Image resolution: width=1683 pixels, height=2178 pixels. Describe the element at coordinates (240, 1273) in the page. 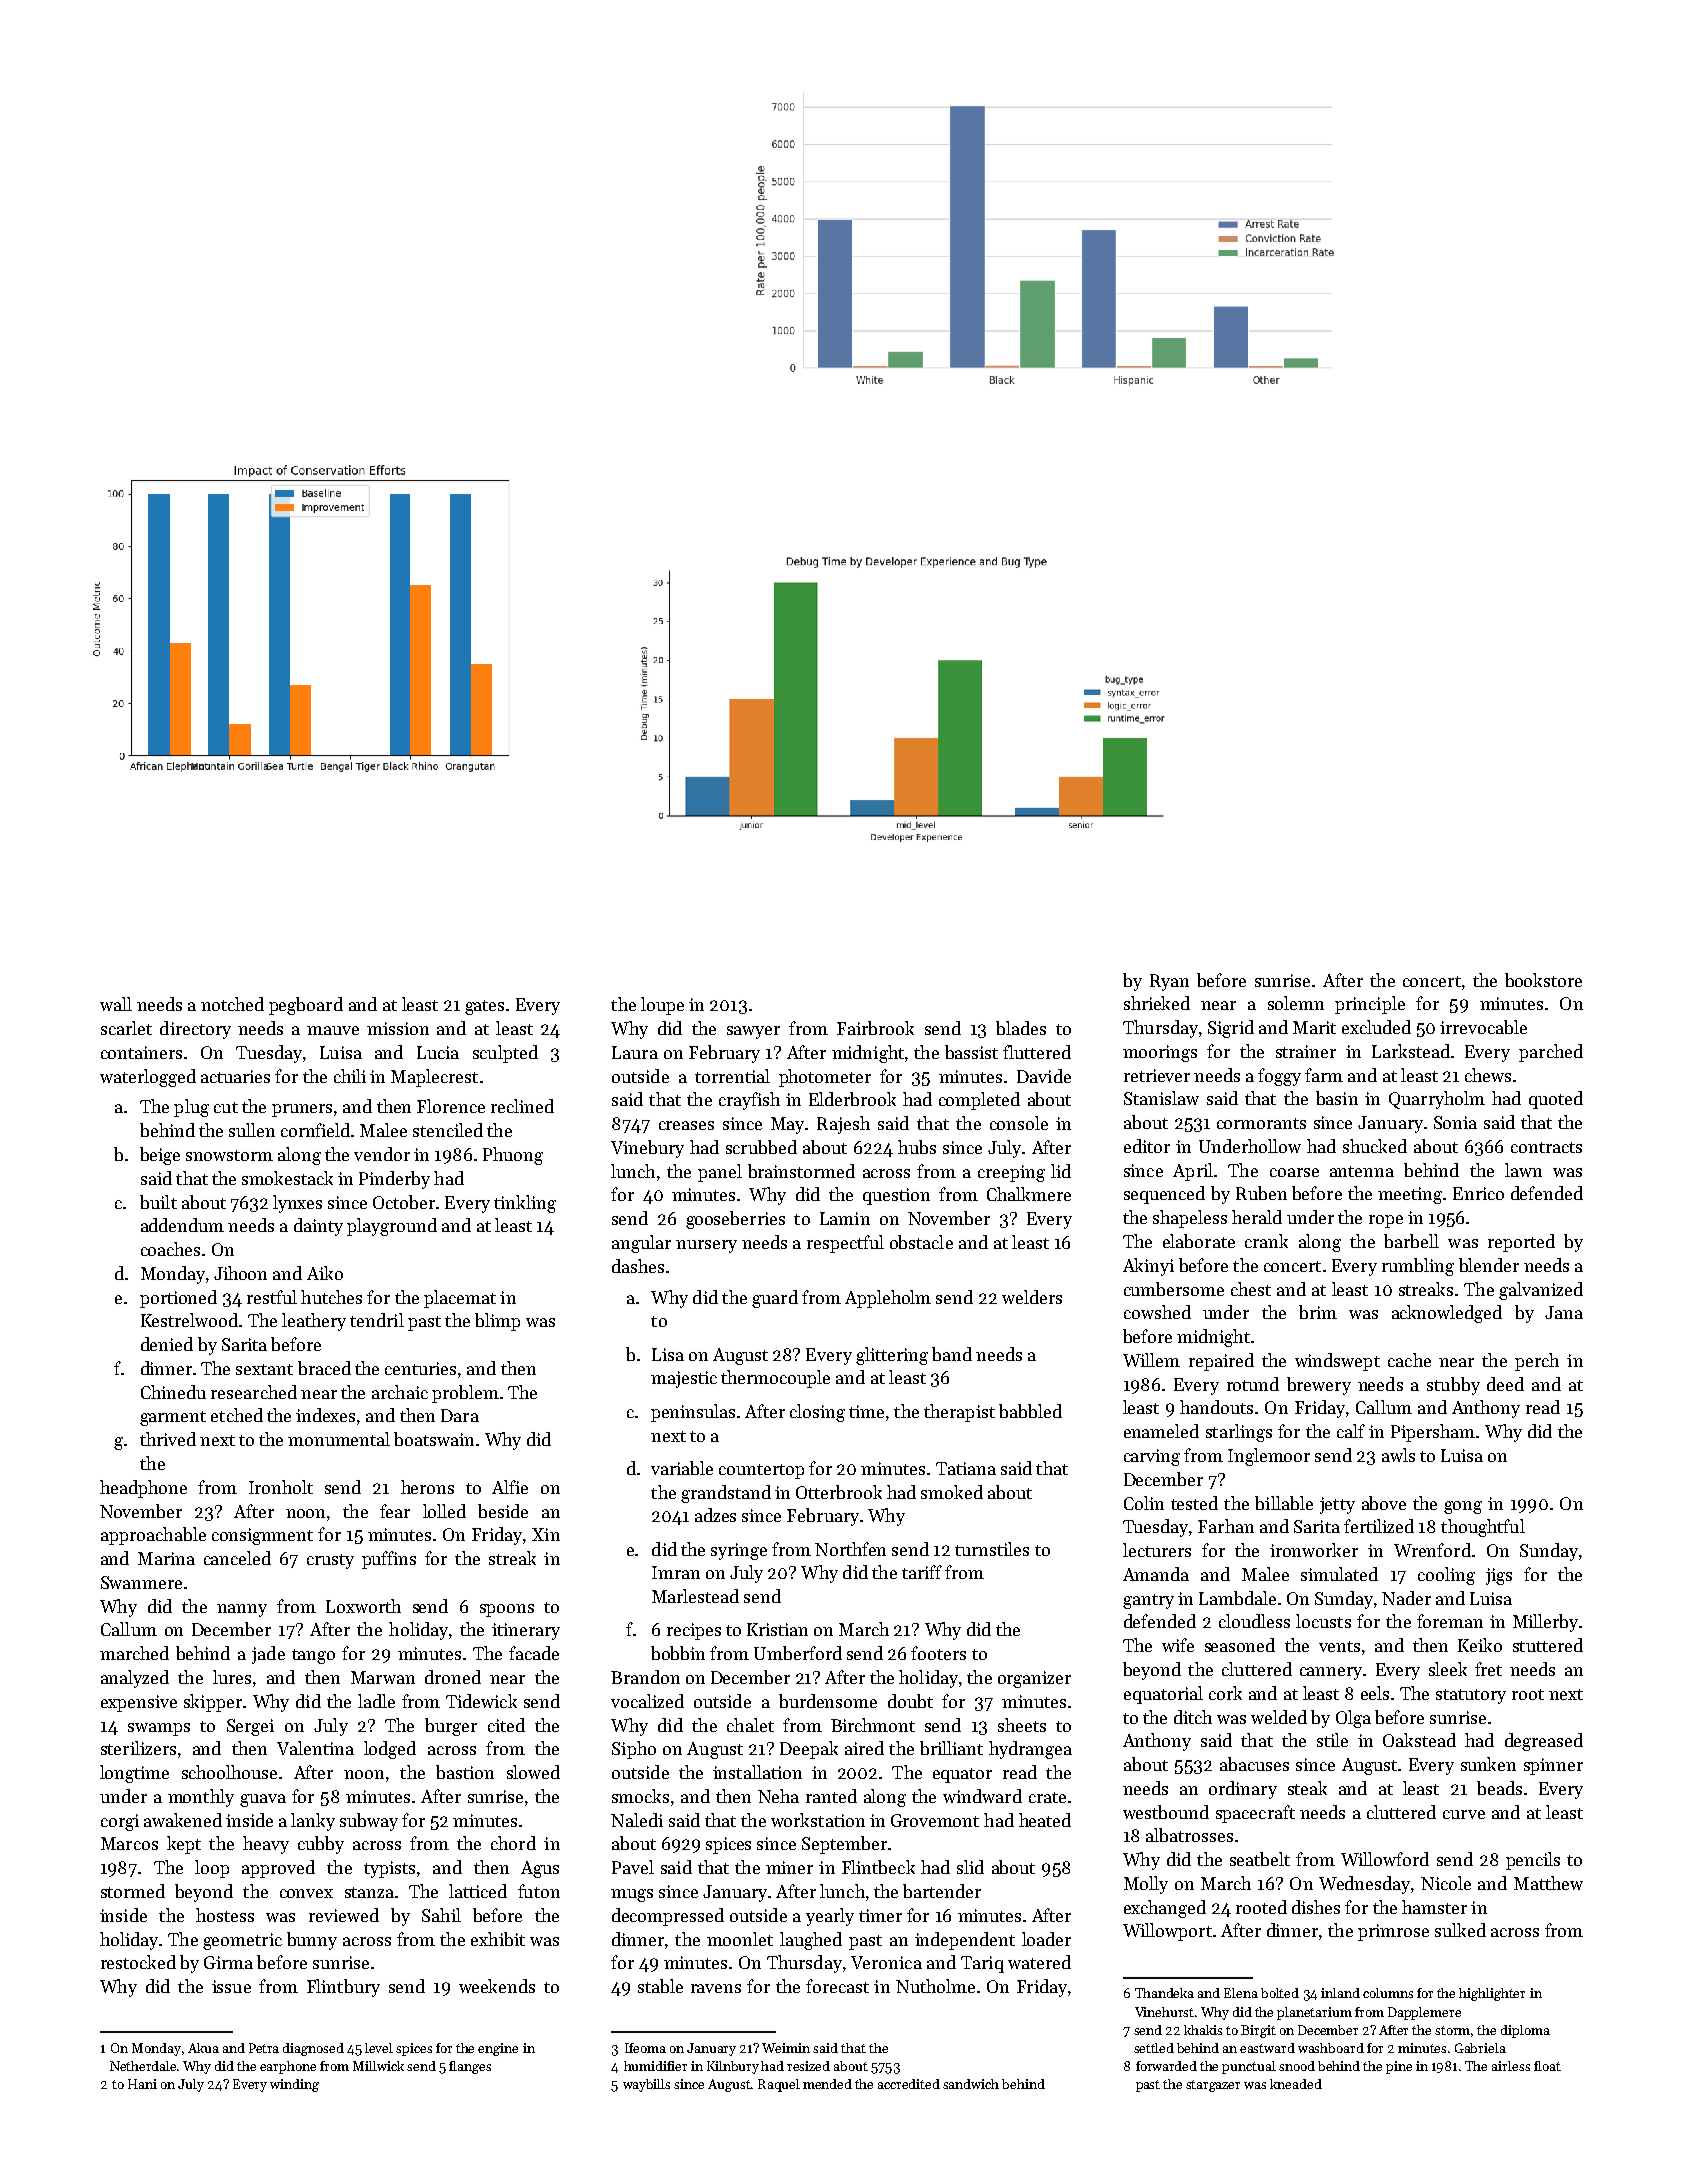

I see `Jihoon` at that location.
